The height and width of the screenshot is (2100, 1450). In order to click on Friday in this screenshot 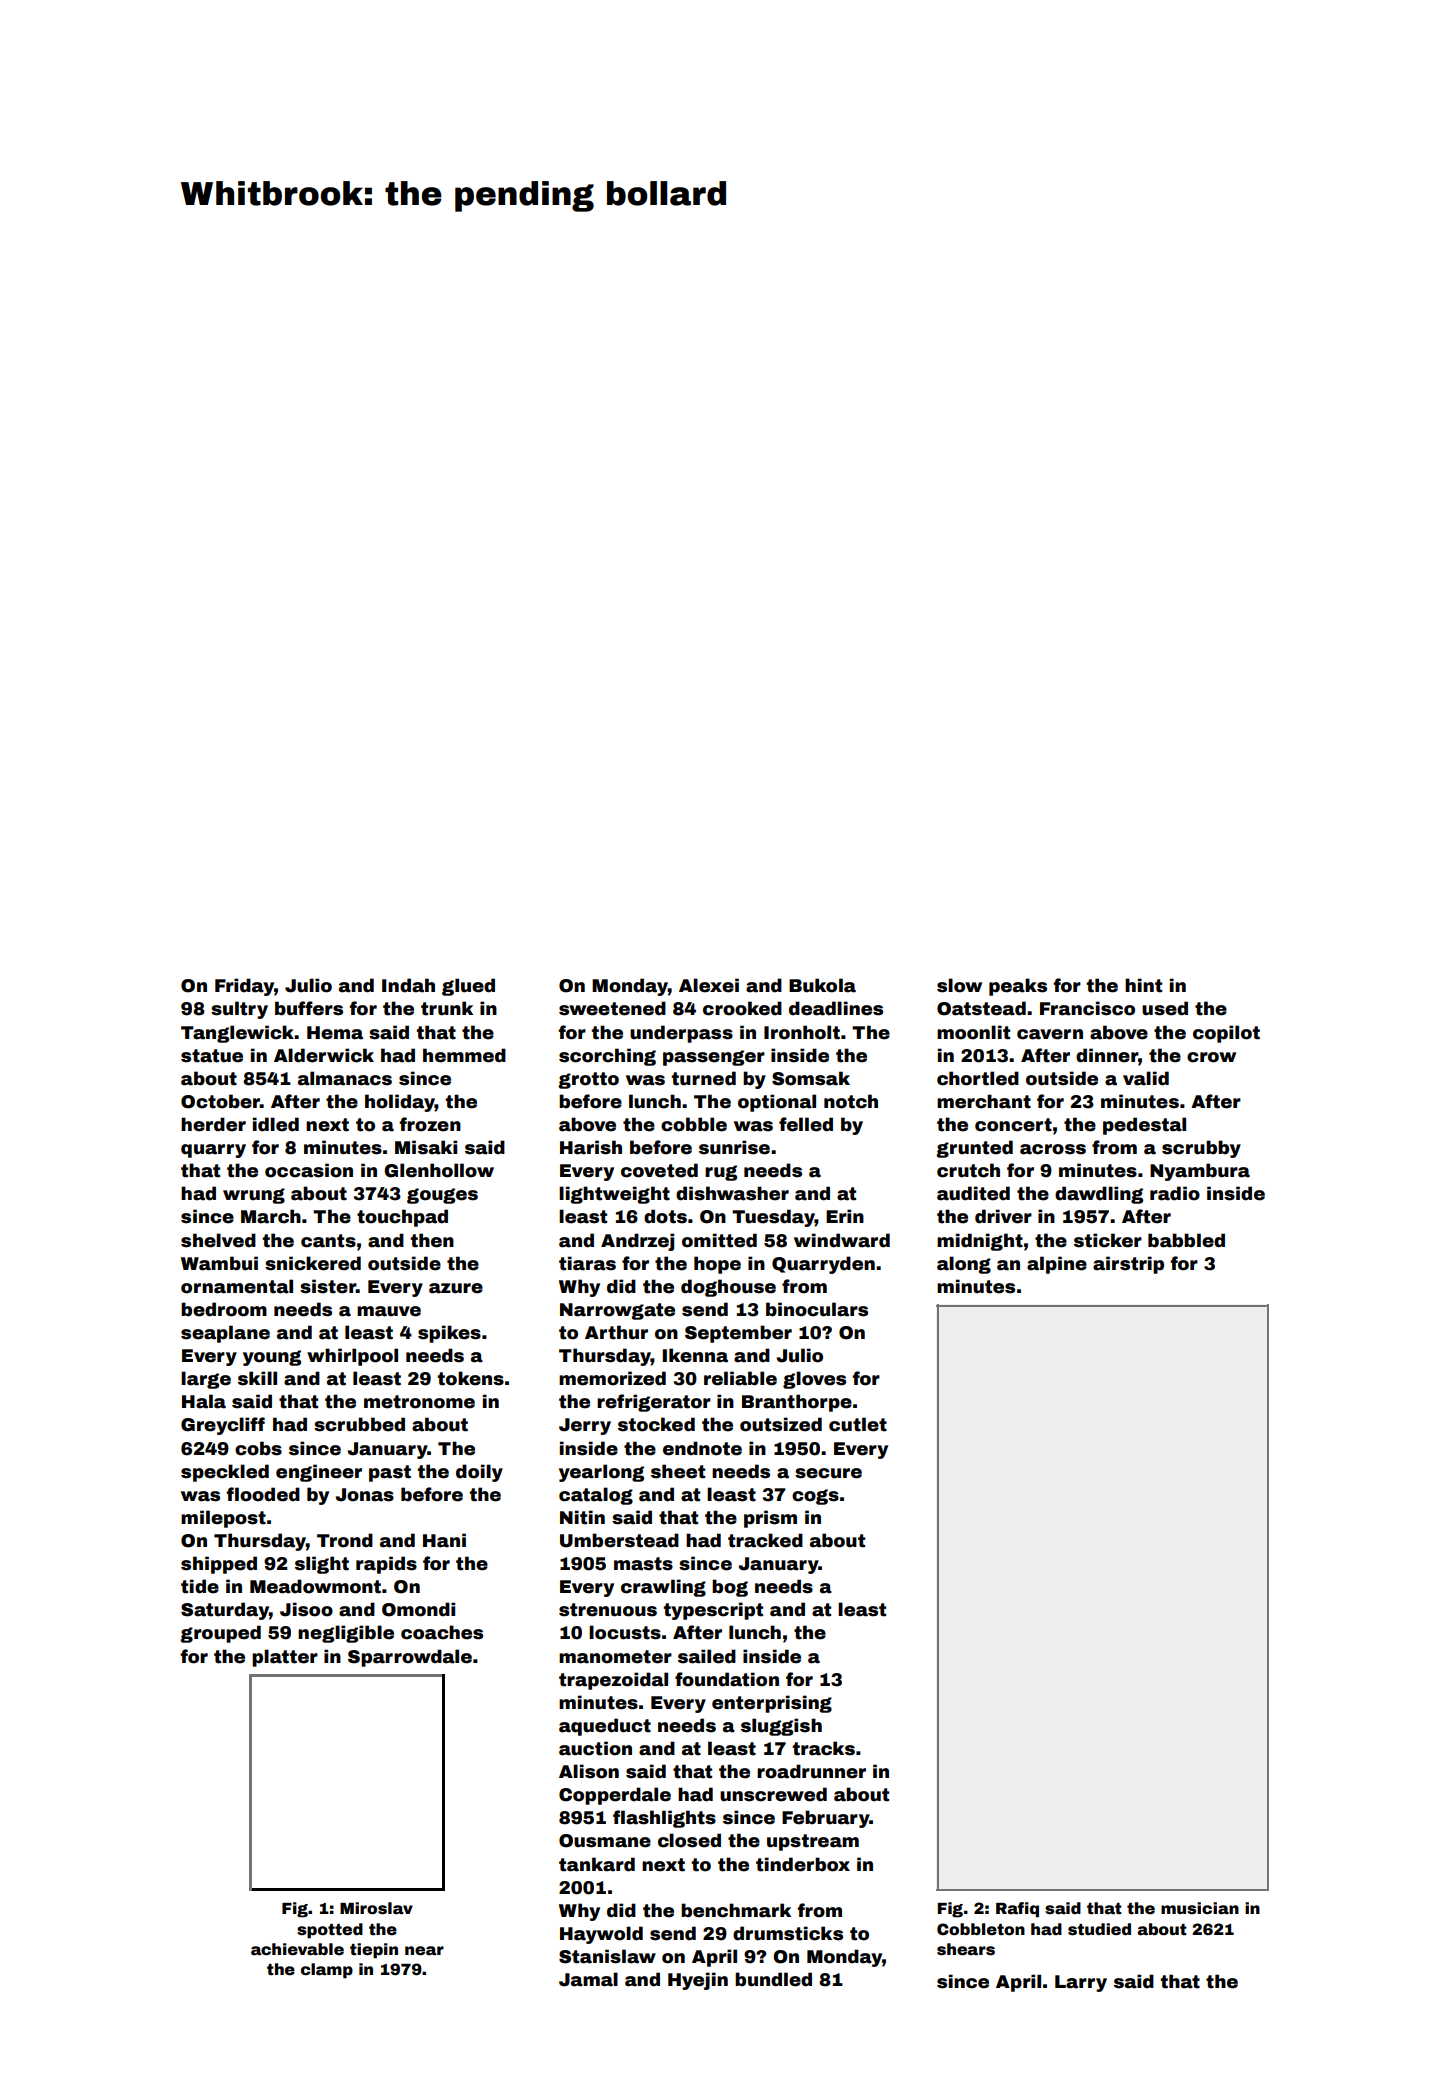, I will do `click(244, 987)`.
